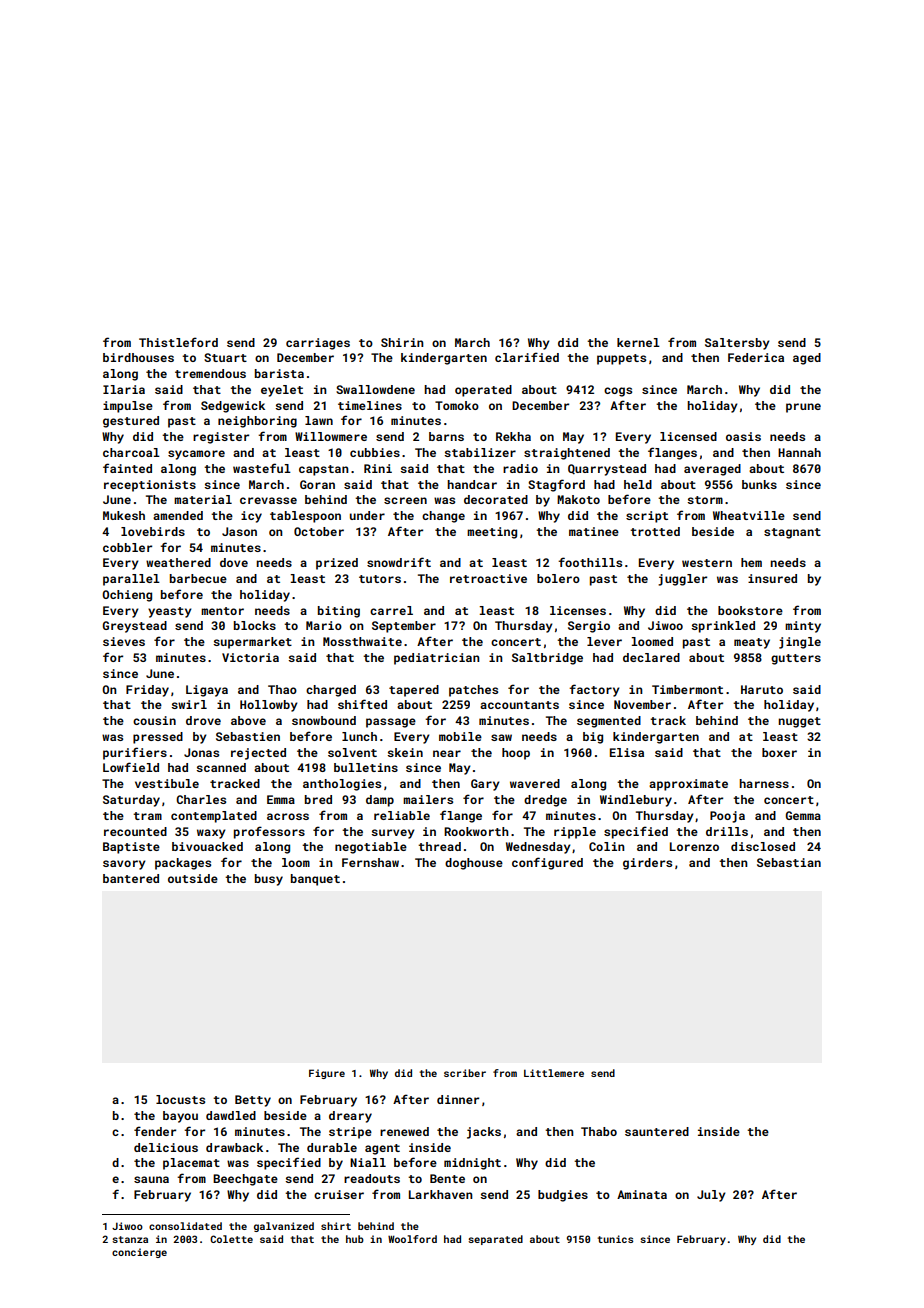 The height and width of the screenshot is (1308, 924). Describe the element at coordinates (688, 785) in the screenshot. I see `approximate` at that location.
